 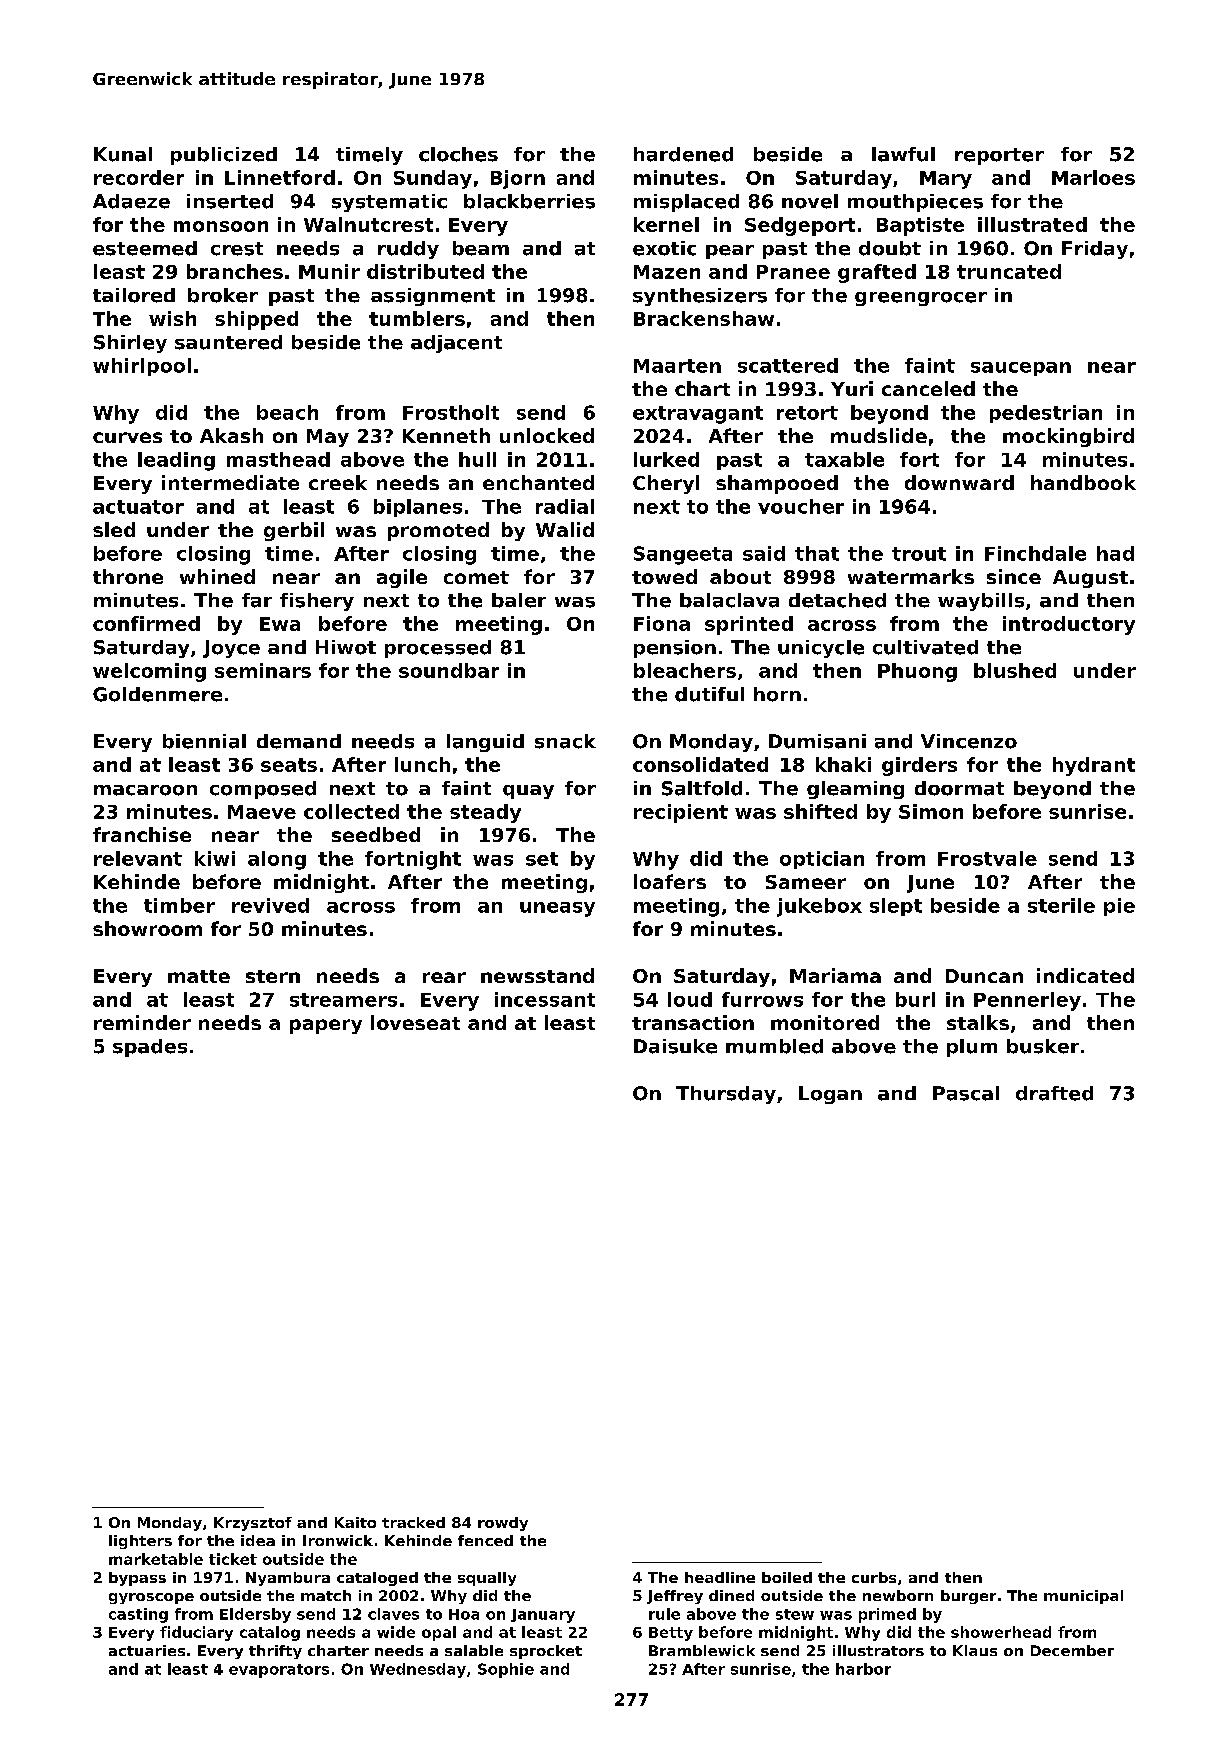 I want to click on bleachers, so click(x=685, y=670).
